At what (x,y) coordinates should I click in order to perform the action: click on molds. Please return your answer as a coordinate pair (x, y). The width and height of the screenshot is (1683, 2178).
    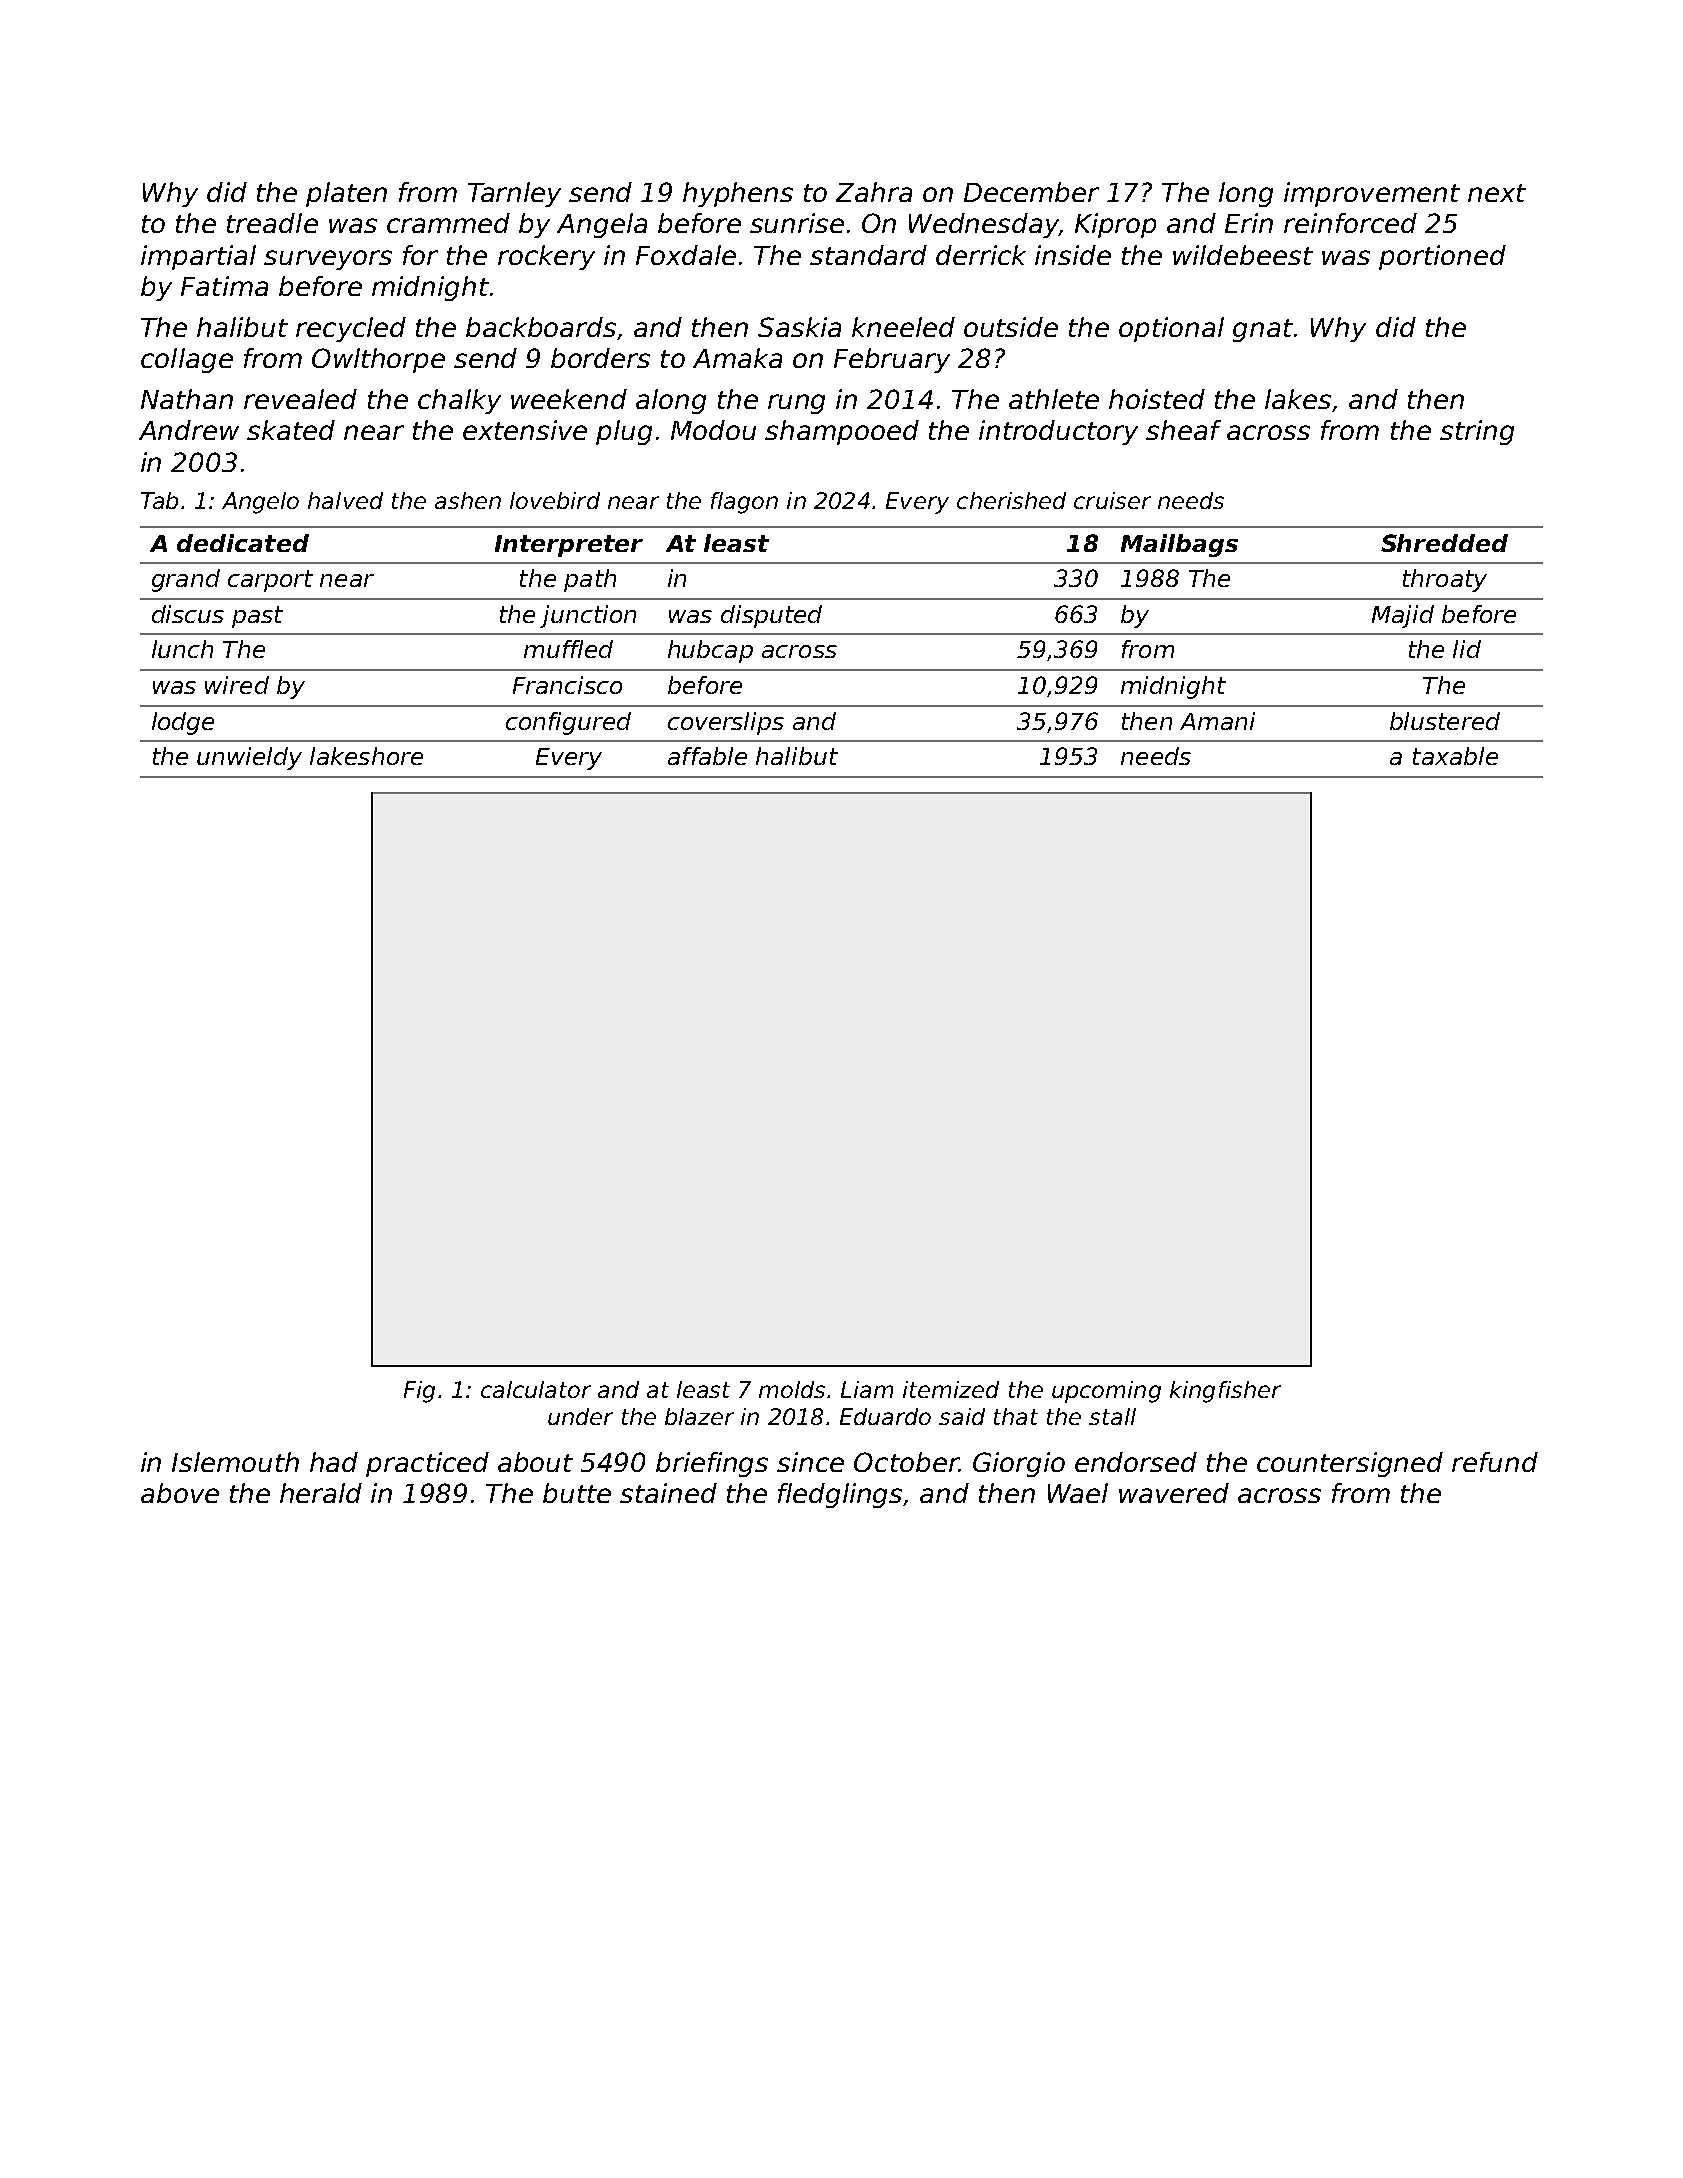
    Looking at the image, I should click on (793, 1389).
